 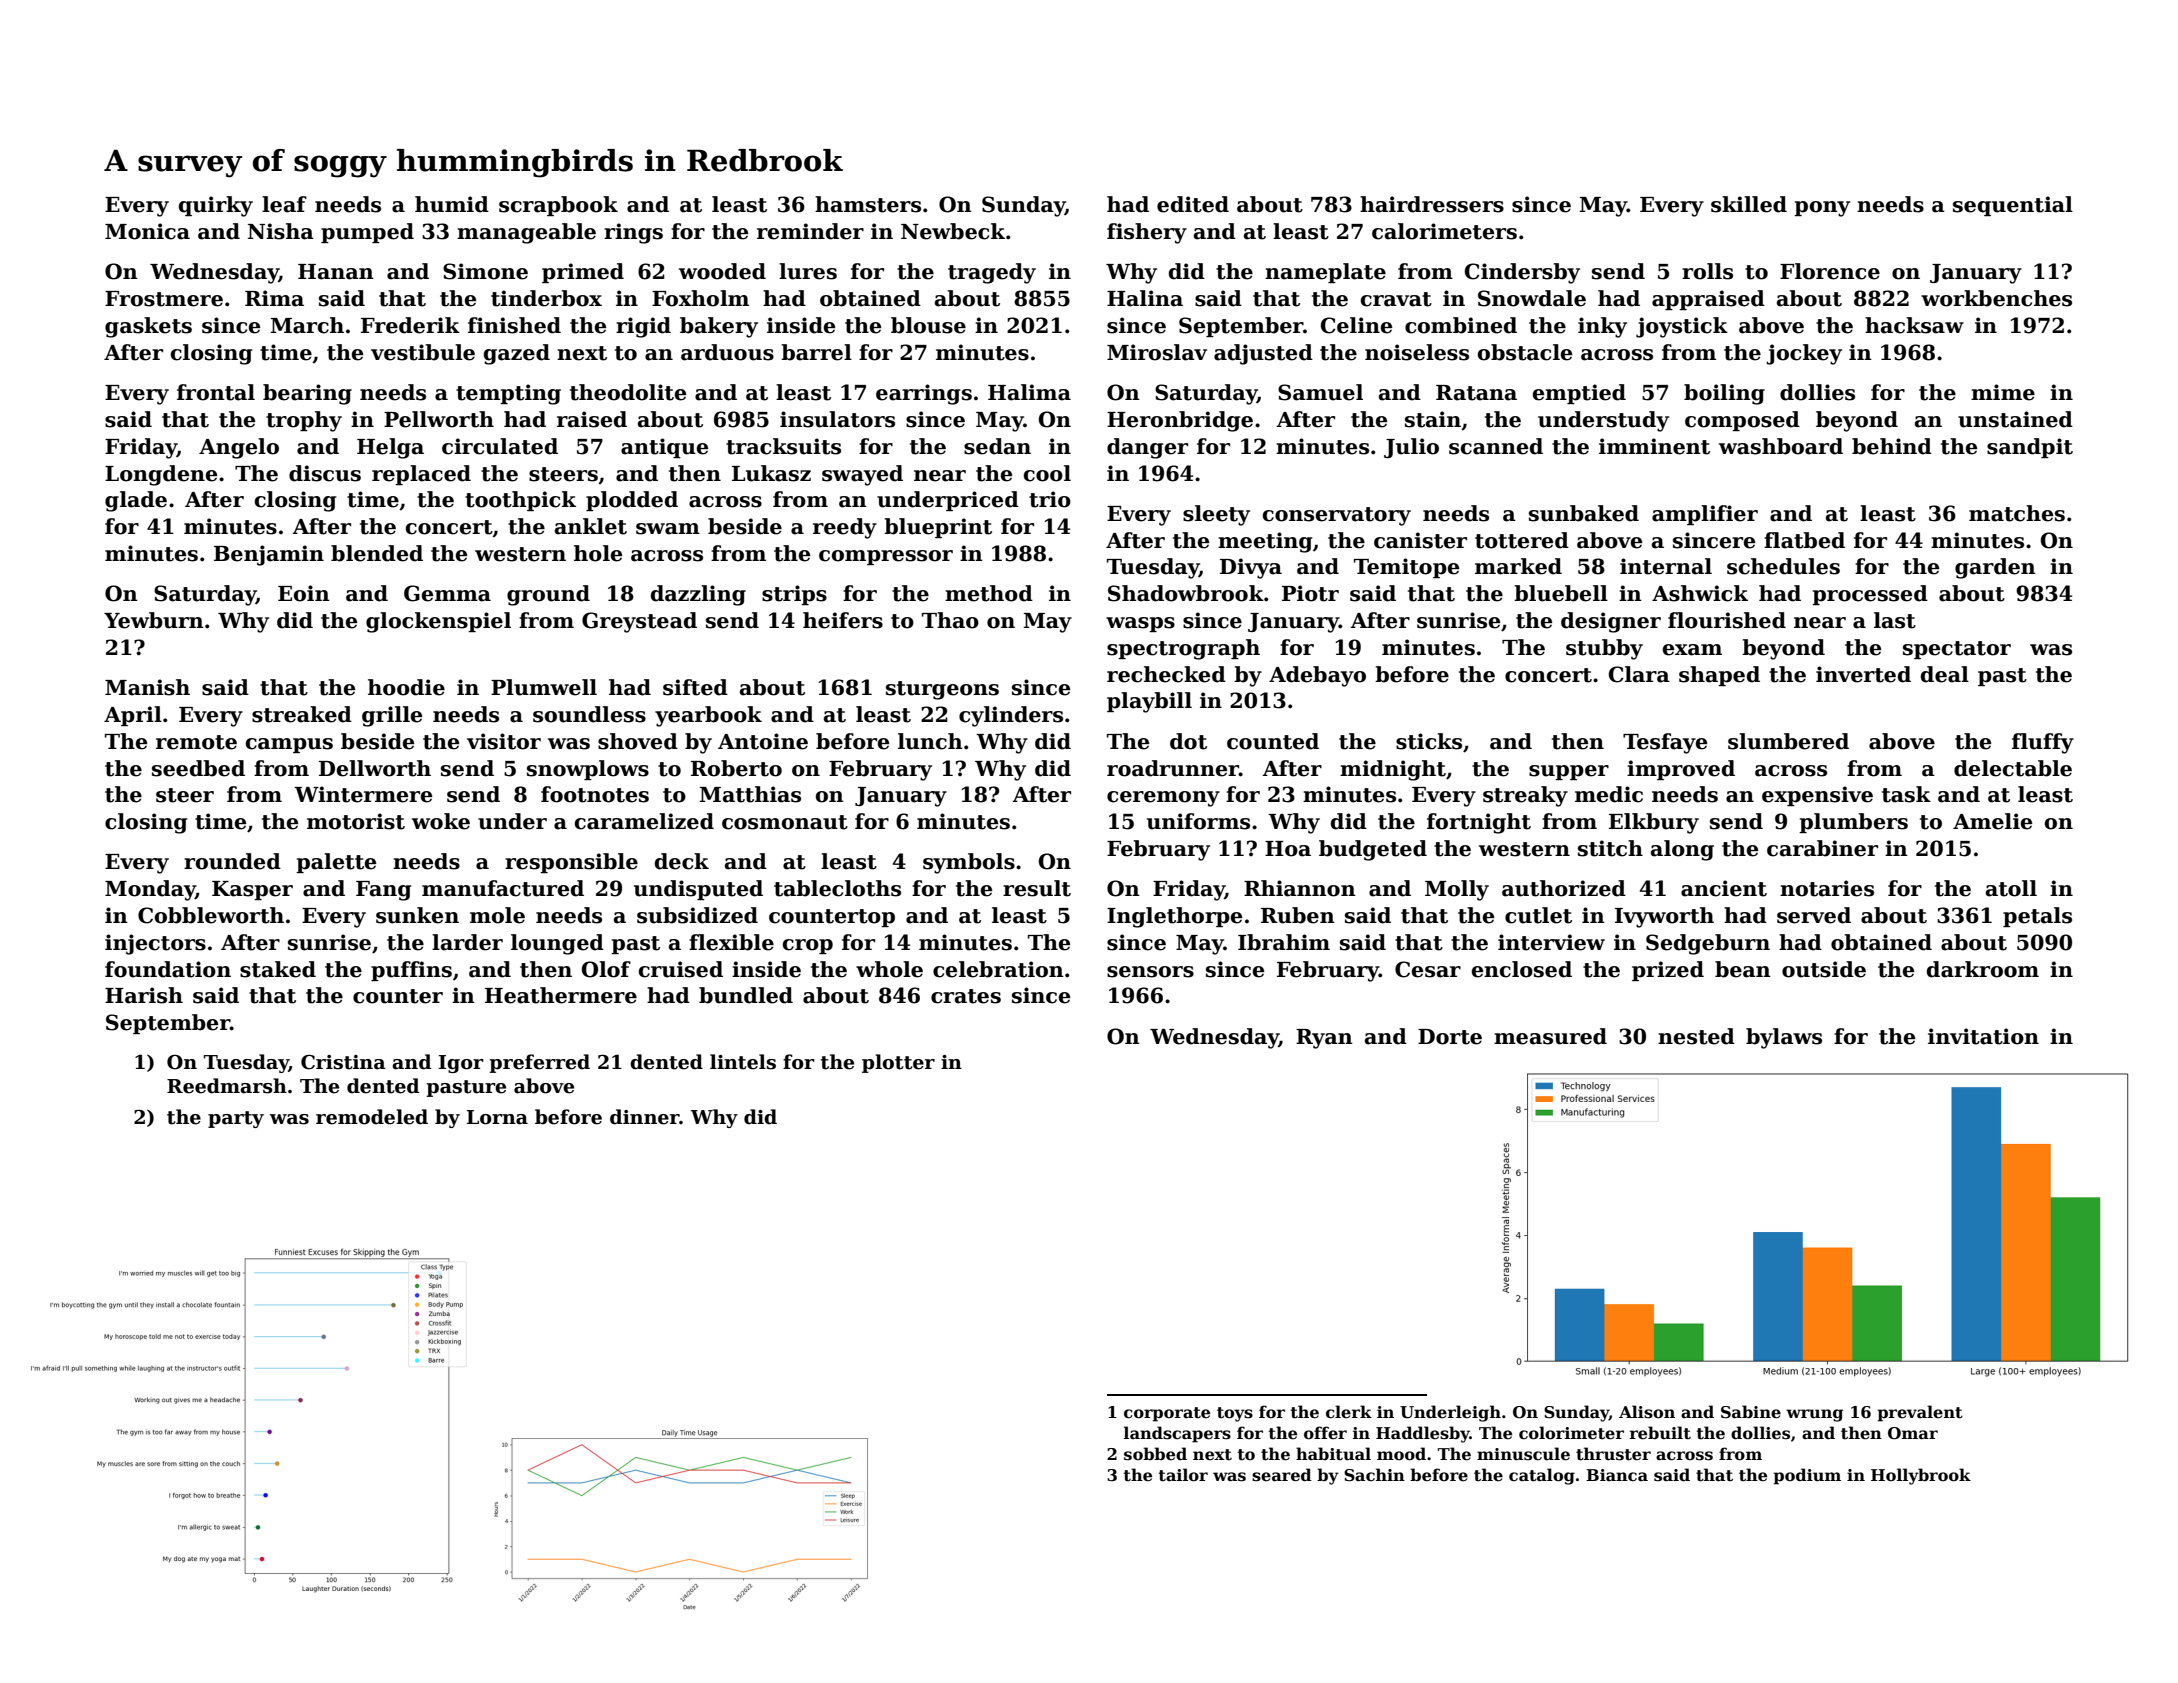 What do you see at coordinates (147, 231) in the image?
I see `Monica` at bounding box center [147, 231].
